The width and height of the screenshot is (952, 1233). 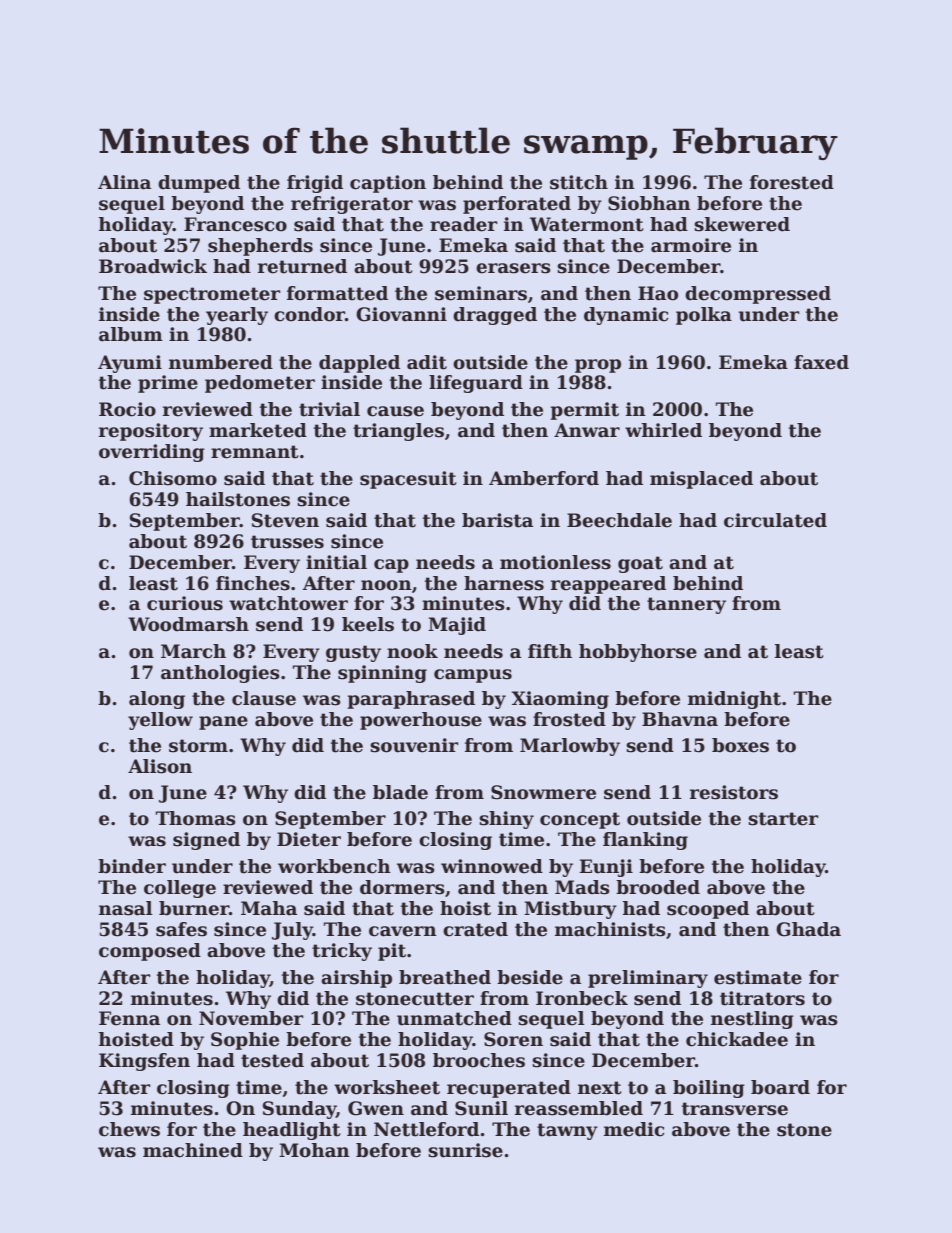 What do you see at coordinates (580, 820) in the screenshot?
I see `concept` at bounding box center [580, 820].
